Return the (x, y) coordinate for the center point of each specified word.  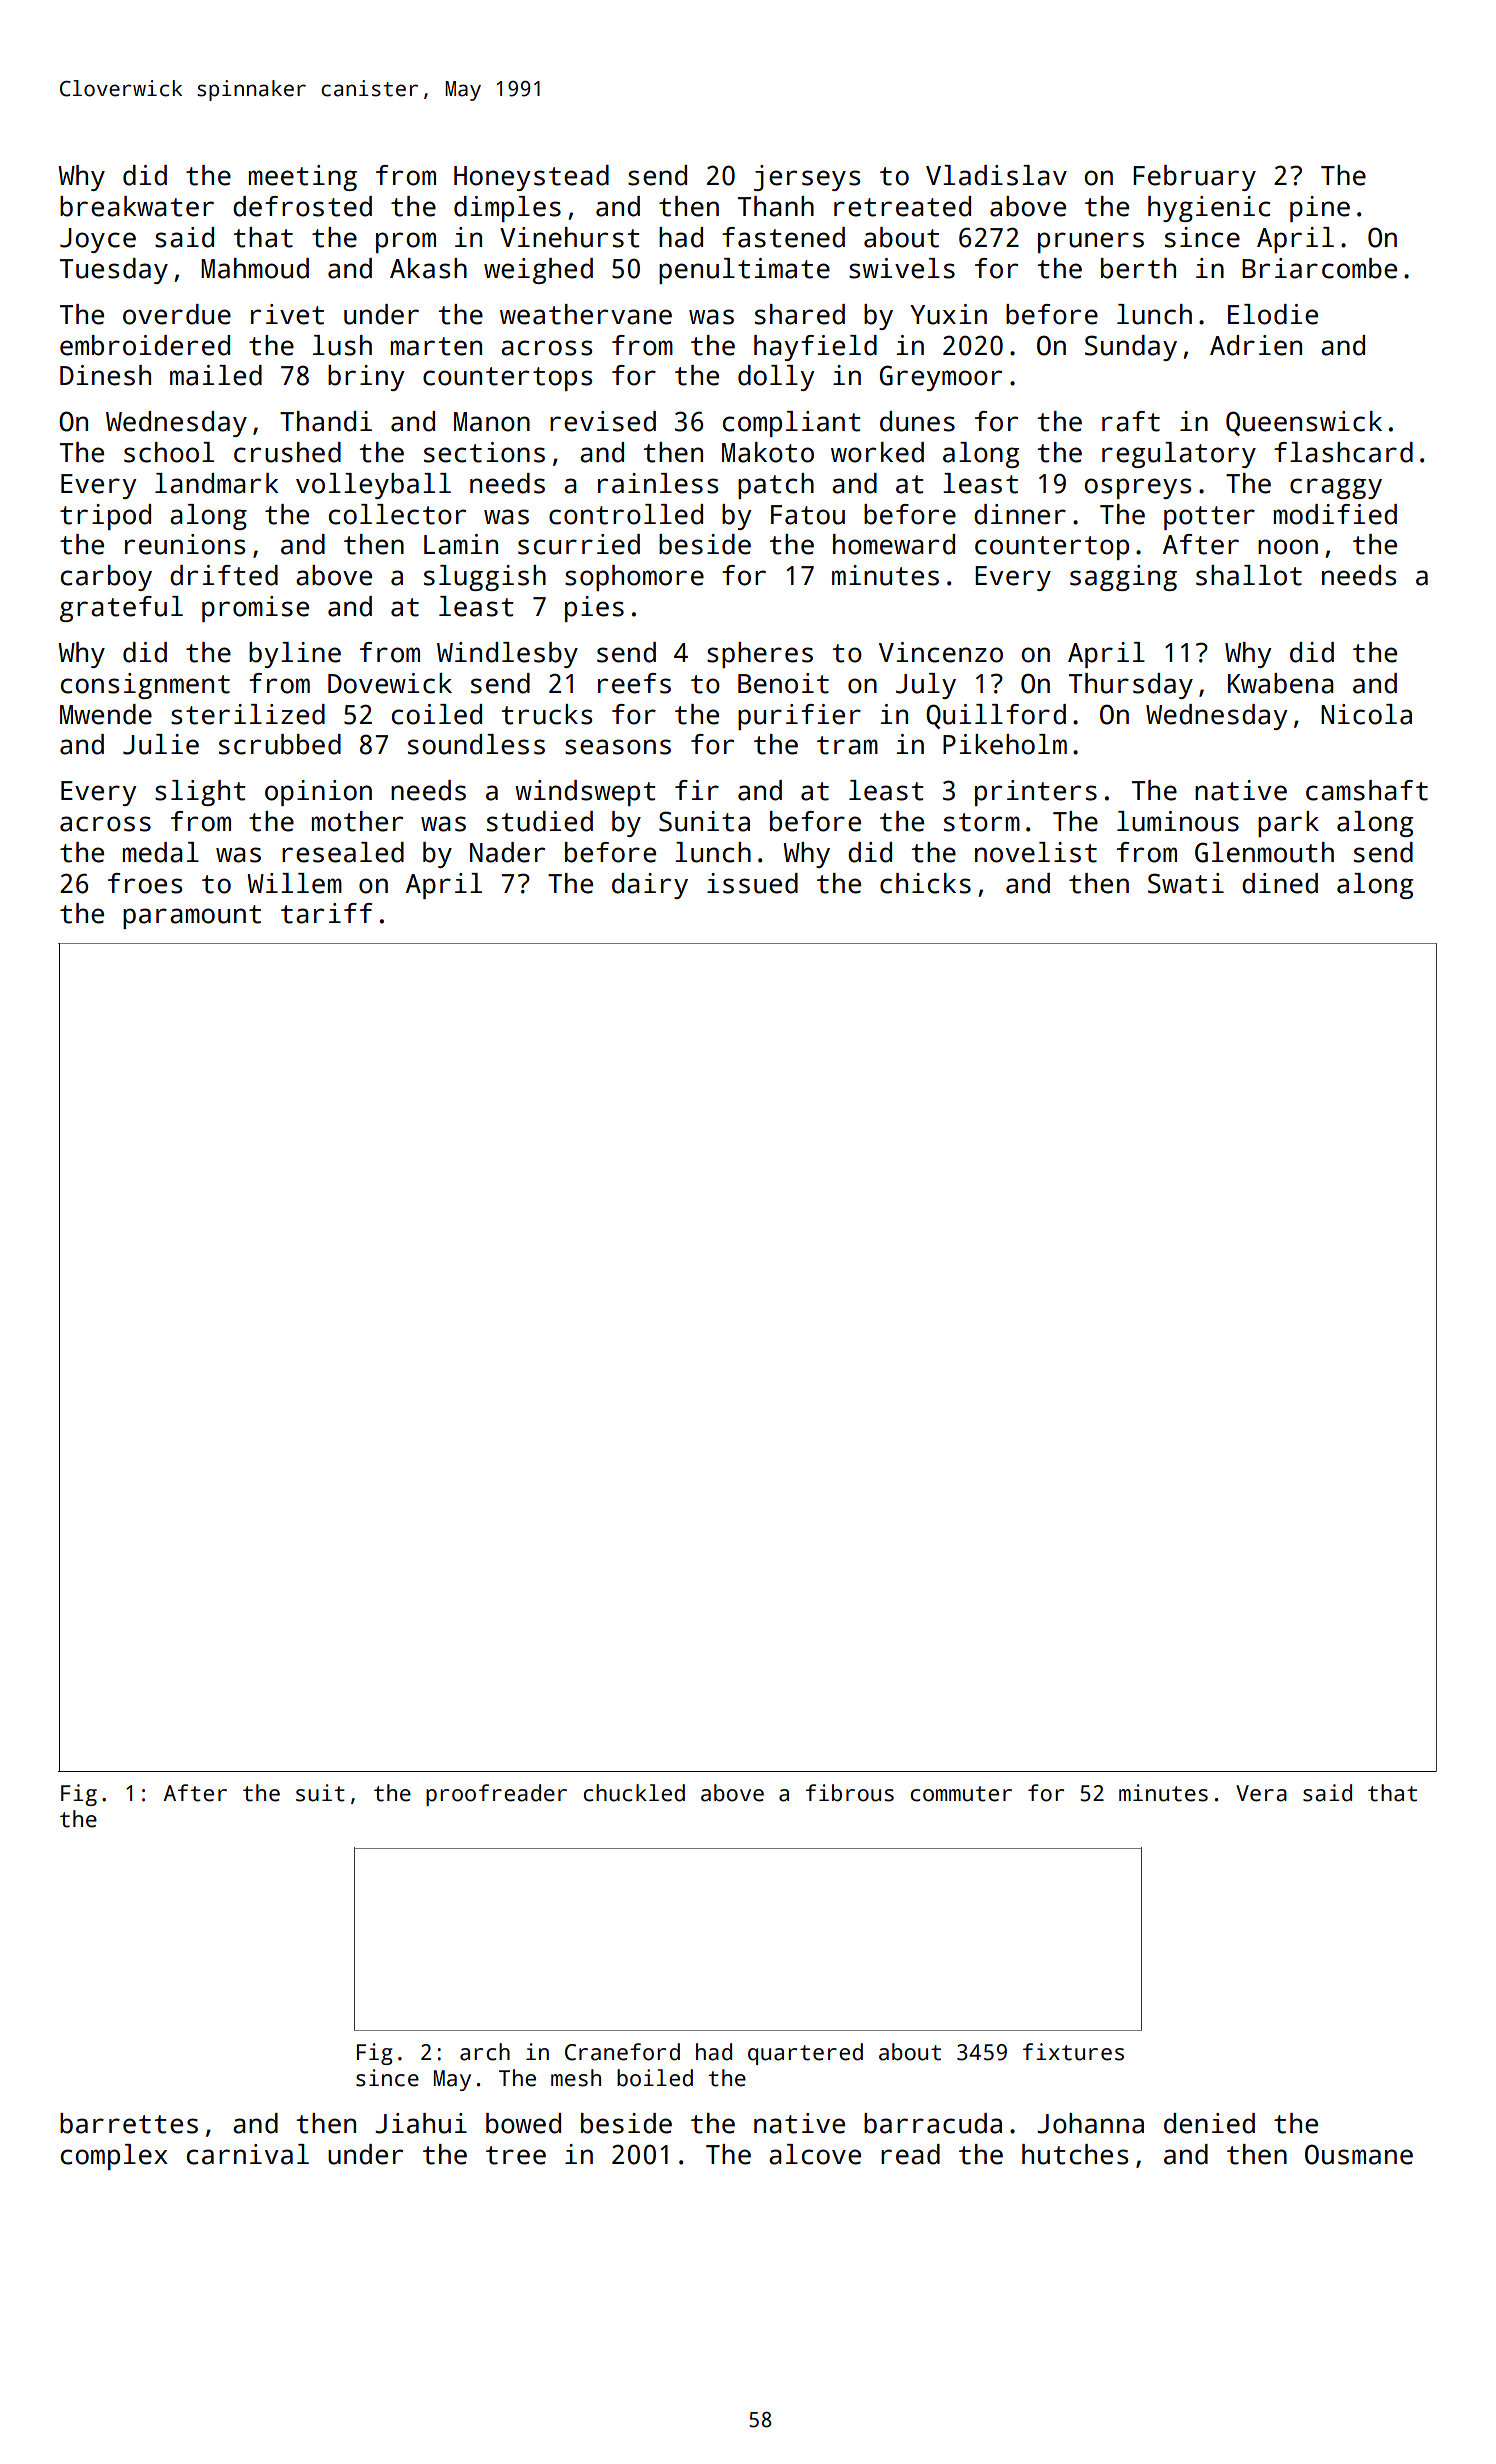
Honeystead (531, 178)
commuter (961, 1794)
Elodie (1273, 314)
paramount (192, 917)
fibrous (850, 1793)
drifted (224, 575)
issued (752, 883)
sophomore (634, 578)
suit (320, 1793)
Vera (1261, 1793)
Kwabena (1281, 683)
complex (114, 2157)
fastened (783, 237)
